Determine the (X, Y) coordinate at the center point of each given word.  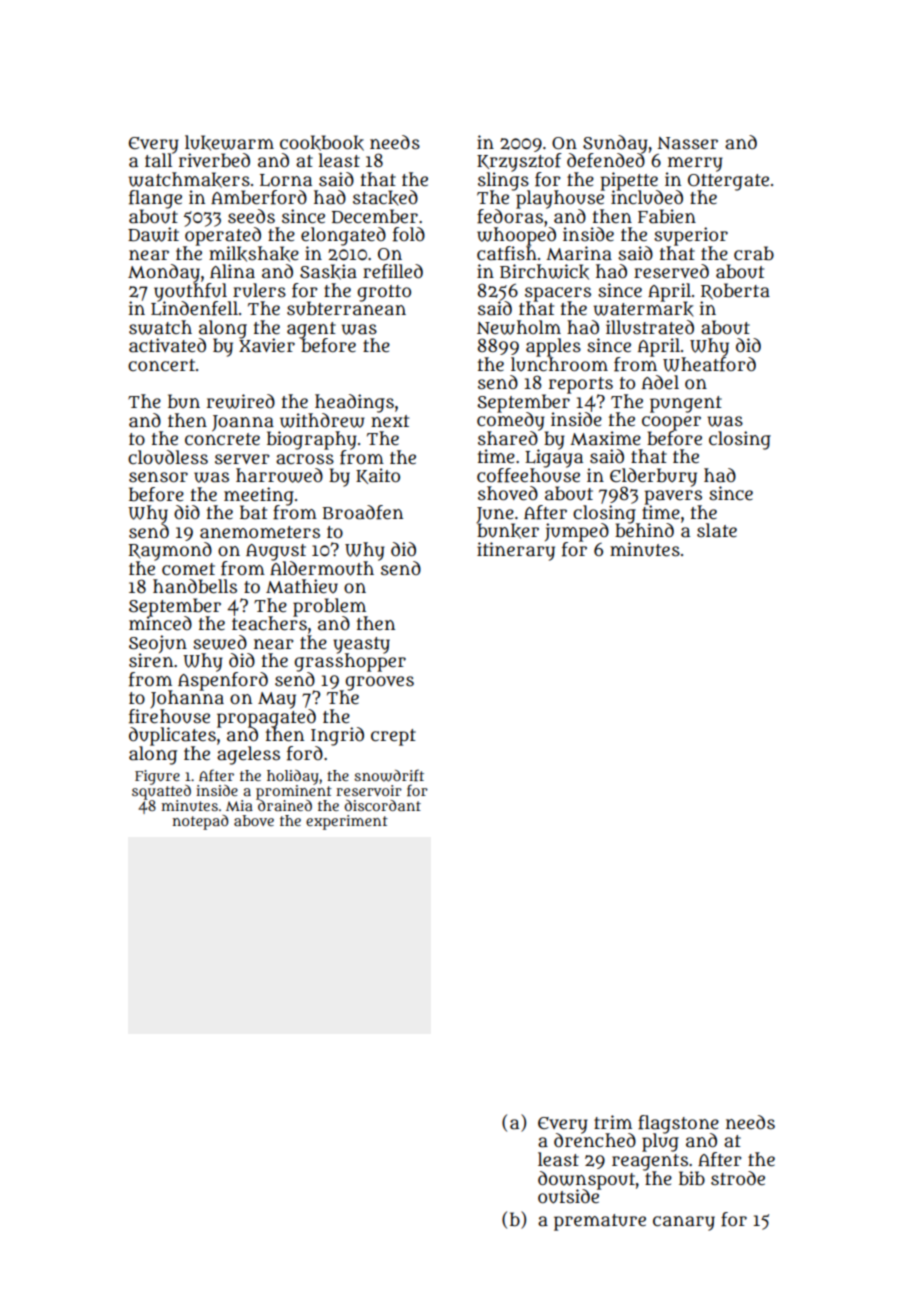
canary (684, 1223)
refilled (393, 271)
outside (569, 1196)
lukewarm (229, 143)
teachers (269, 624)
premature (600, 1222)
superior (691, 236)
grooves (378, 683)
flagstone (678, 1124)
